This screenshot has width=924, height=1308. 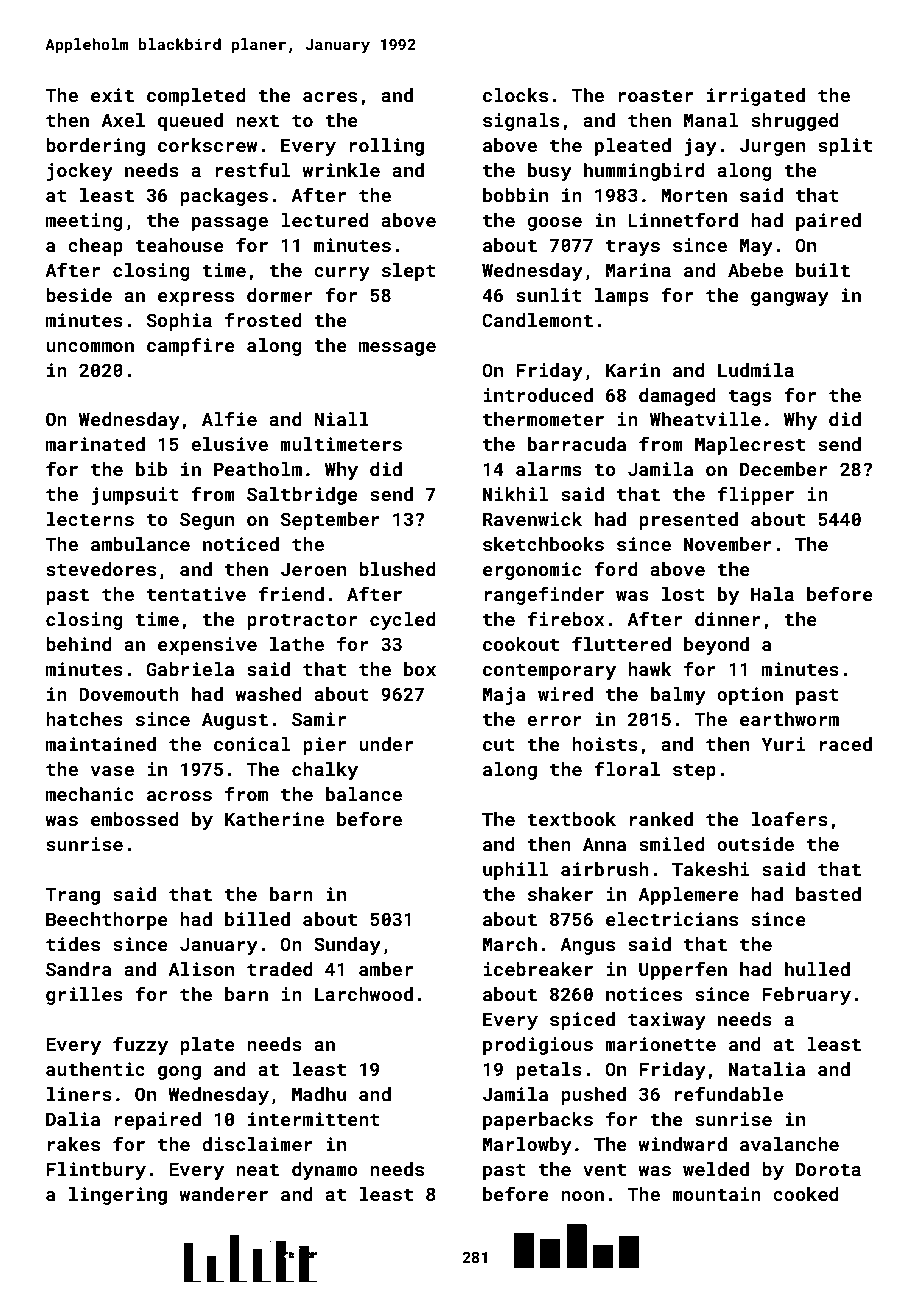 I want to click on basted, so click(x=828, y=894).
